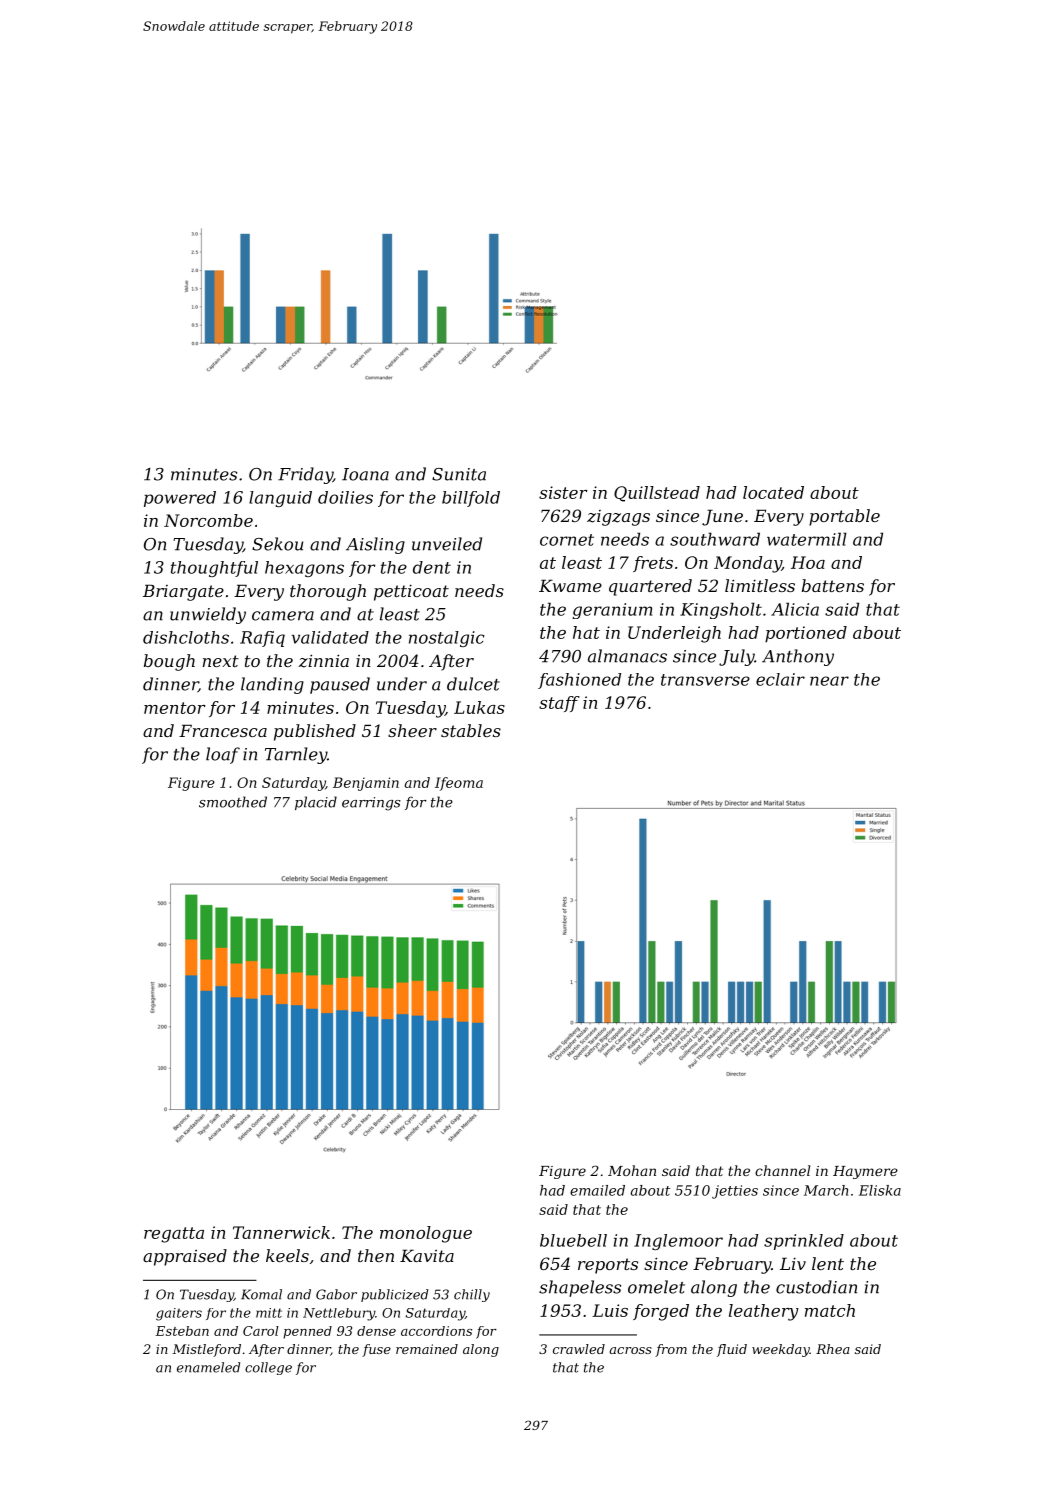  What do you see at coordinates (459, 474) in the image?
I see `Sunita` at bounding box center [459, 474].
